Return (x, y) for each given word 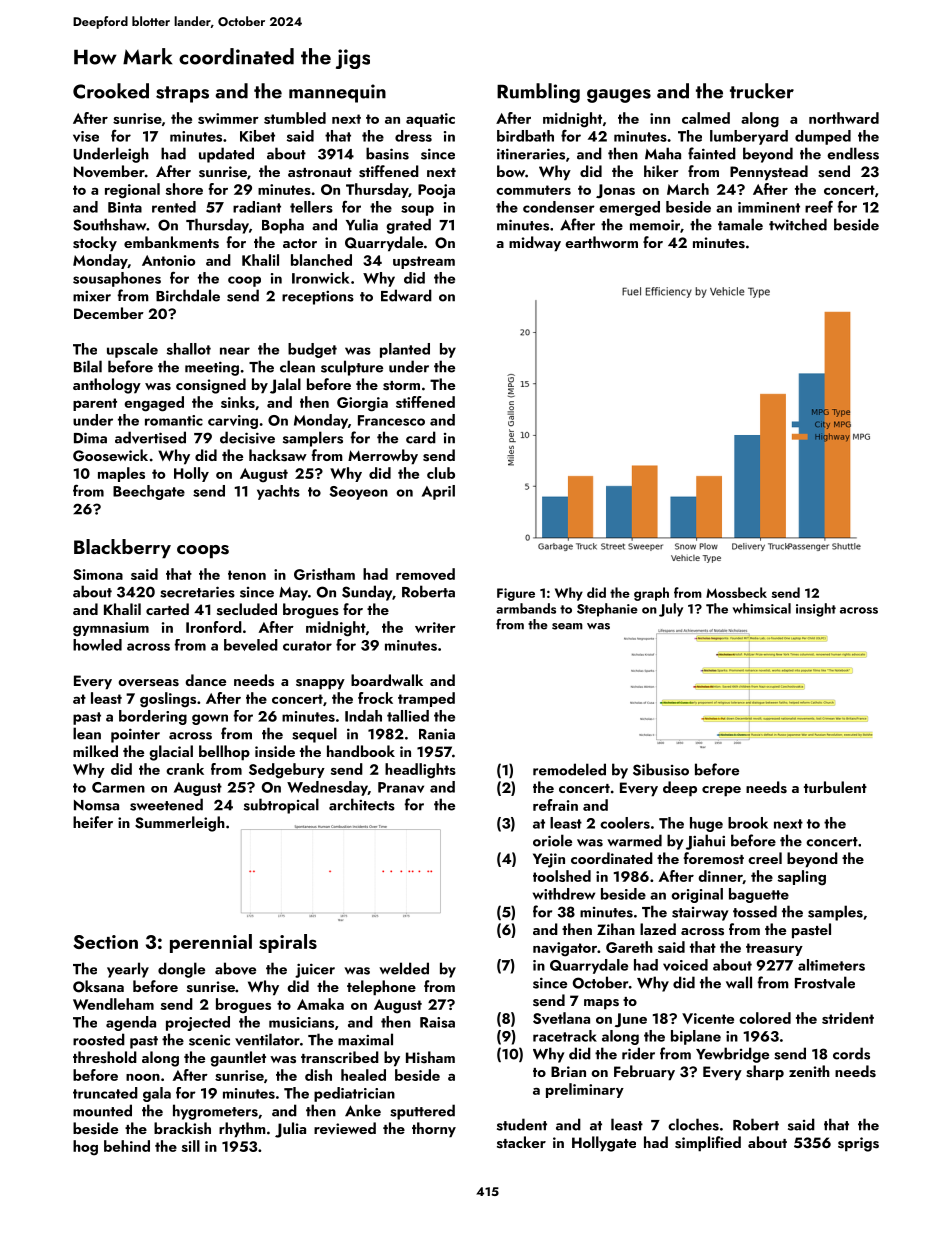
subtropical (281, 806)
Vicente (708, 1018)
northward (844, 118)
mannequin (337, 93)
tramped (426, 699)
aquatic (430, 120)
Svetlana (561, 1018)
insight (816, 610)
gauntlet (238, 1059)
